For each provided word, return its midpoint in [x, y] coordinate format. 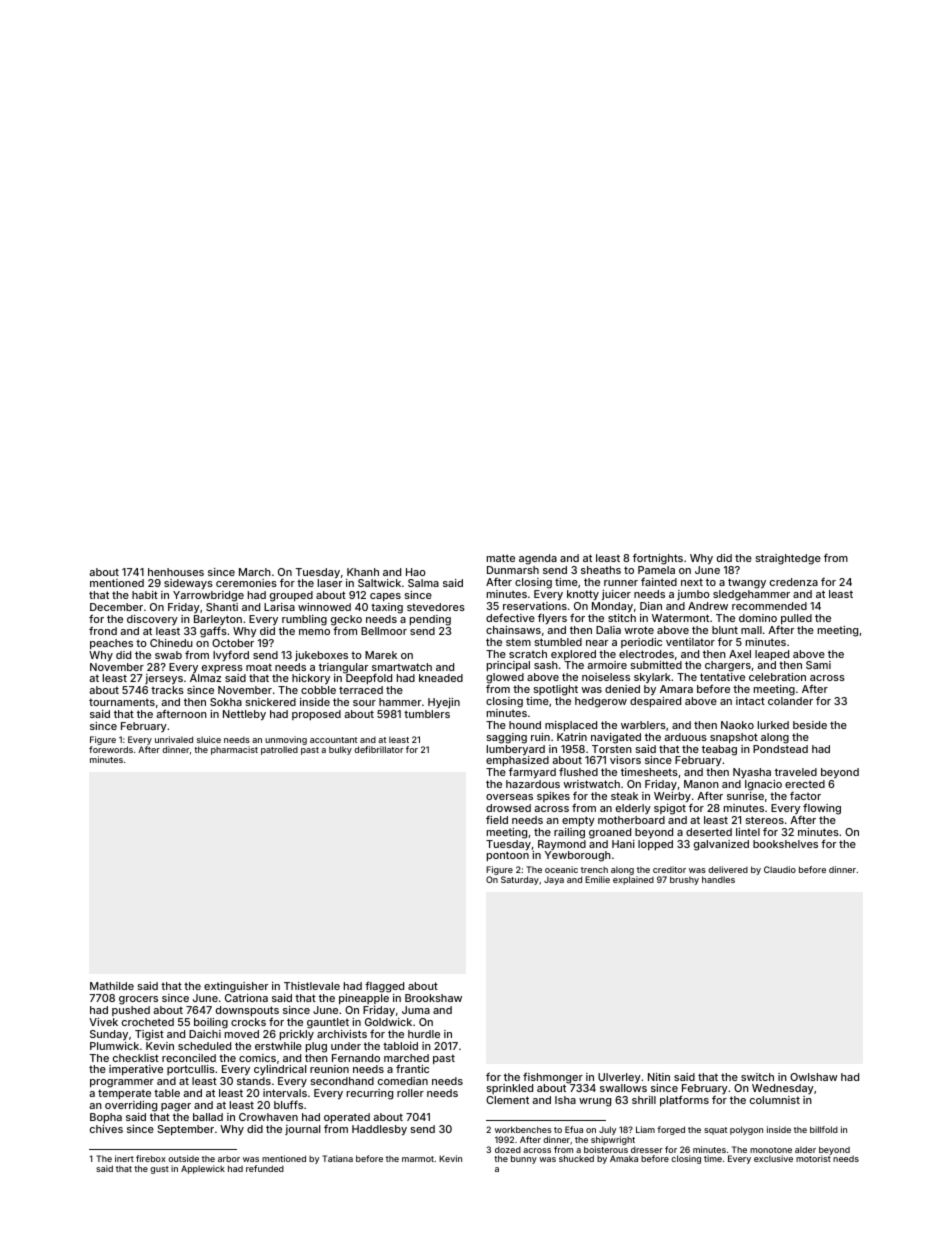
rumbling [304, 620]
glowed [505, 678]
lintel [748, 832]
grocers [138, 1000]
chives [106, 1129]
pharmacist [234, 750]
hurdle [424, 1034]
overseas [509, 797]
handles [718, 879]
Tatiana [337, 1158]
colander [790, 701]
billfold [824, 1129]
